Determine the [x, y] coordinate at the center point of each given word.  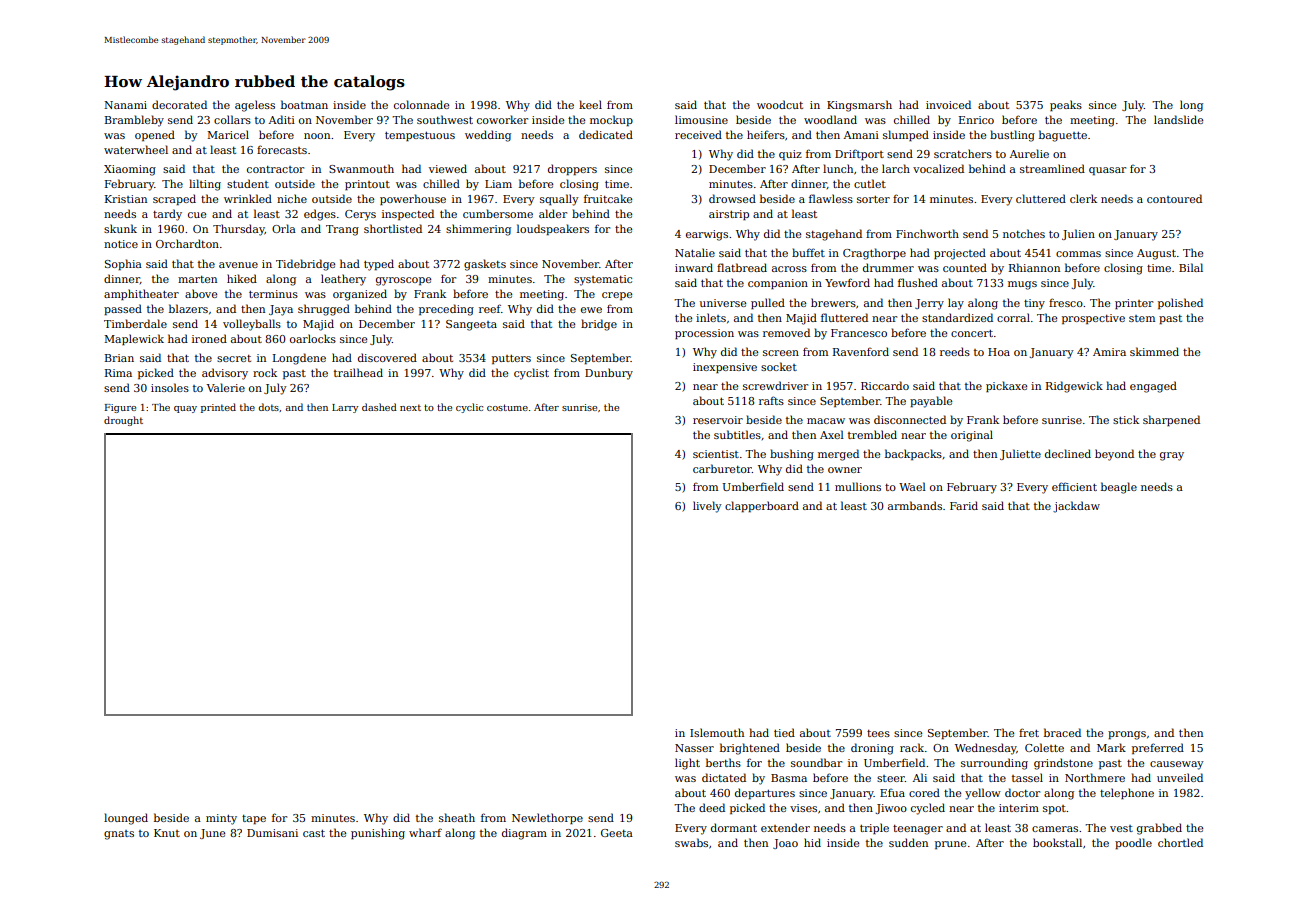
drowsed [732, 198]
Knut [167, 833]
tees [878, 733]
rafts [771, 400]
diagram [524, 834]
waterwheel [136, 149]
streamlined [1052, 168]
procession [704, 334]
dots [268, 407]
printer [1134, 304]
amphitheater [141, 294]
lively [707, 507]
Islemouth [717, 732]
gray [1172, 456]
